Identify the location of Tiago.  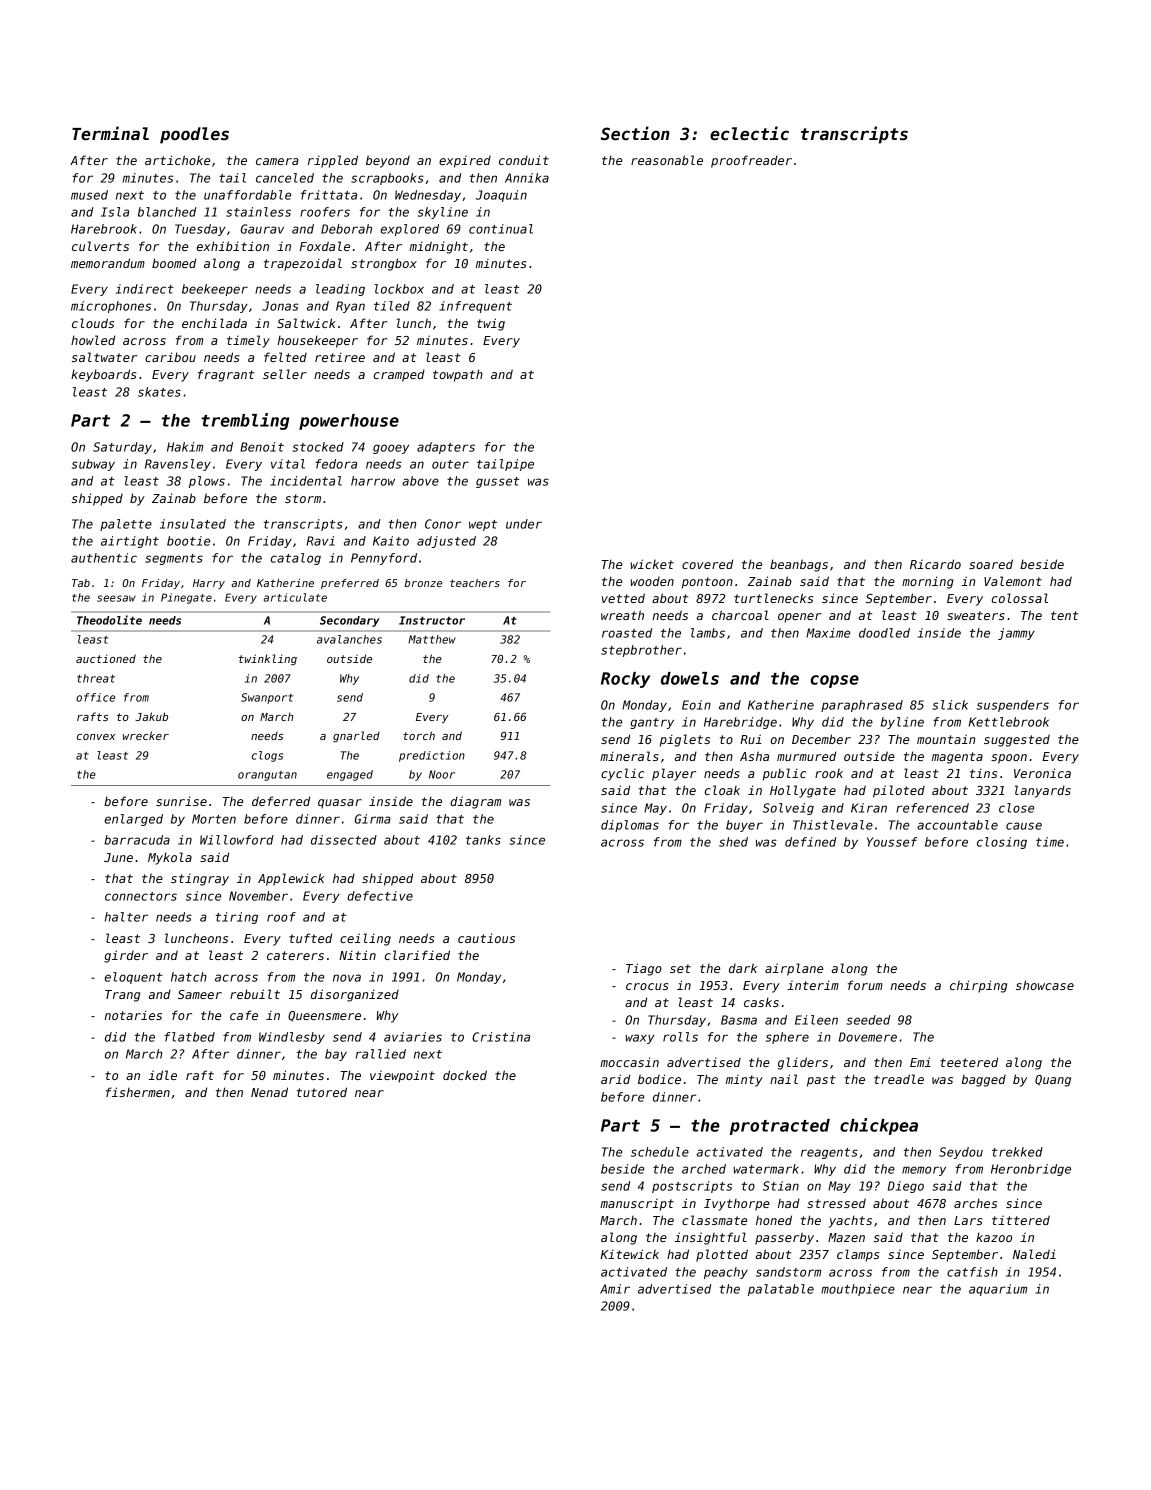
(644, 969).
